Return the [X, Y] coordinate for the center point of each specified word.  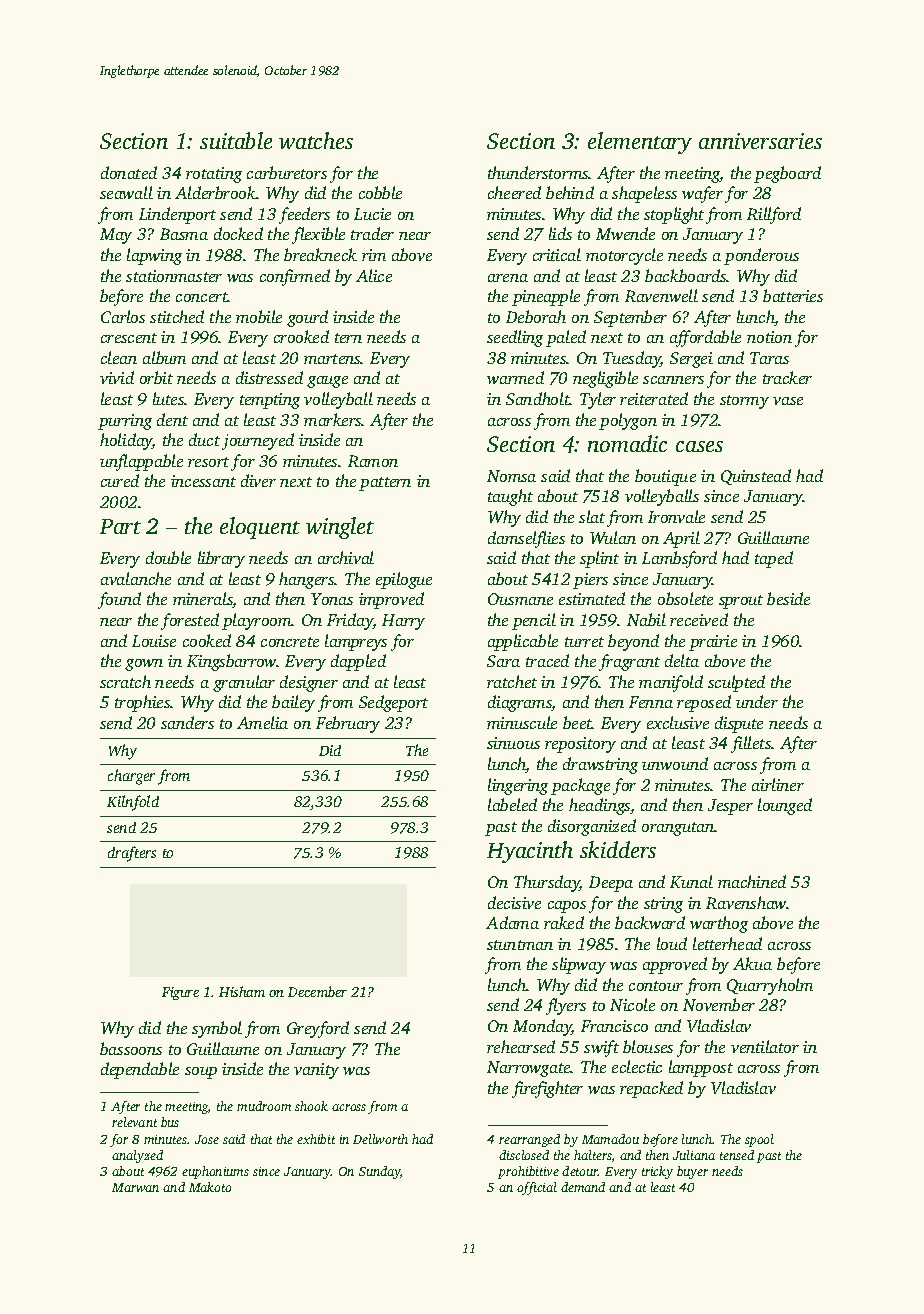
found [119, 600]
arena [508, 278]
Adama [512, 922]
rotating [214, 175]
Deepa [611, 884]
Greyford [318, 1029]
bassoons [131, 1048]
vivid [117, 377]
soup [201, 1073]
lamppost [701, 1068]
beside [788, 598]
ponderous [761, 256]
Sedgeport [393, 703]
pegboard [787, 174]
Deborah [536, 316]
